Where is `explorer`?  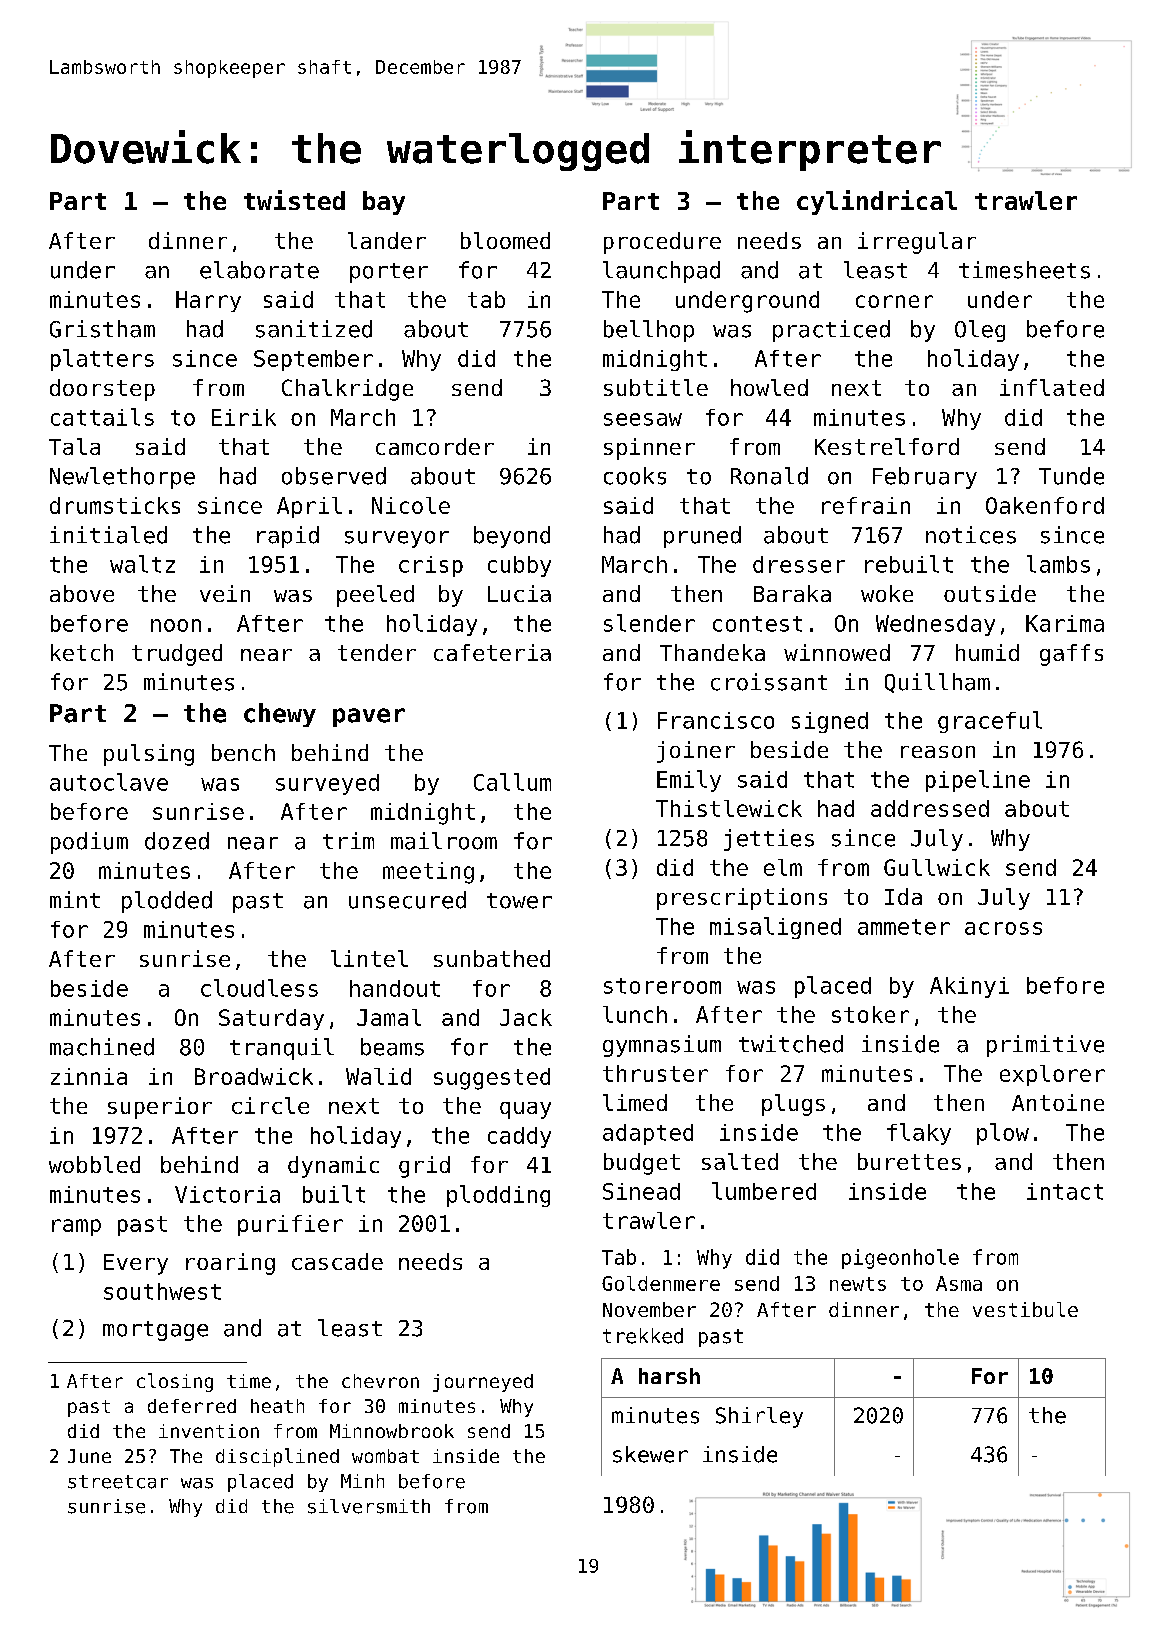
explorer is located at coordinates (1052, 1075).
